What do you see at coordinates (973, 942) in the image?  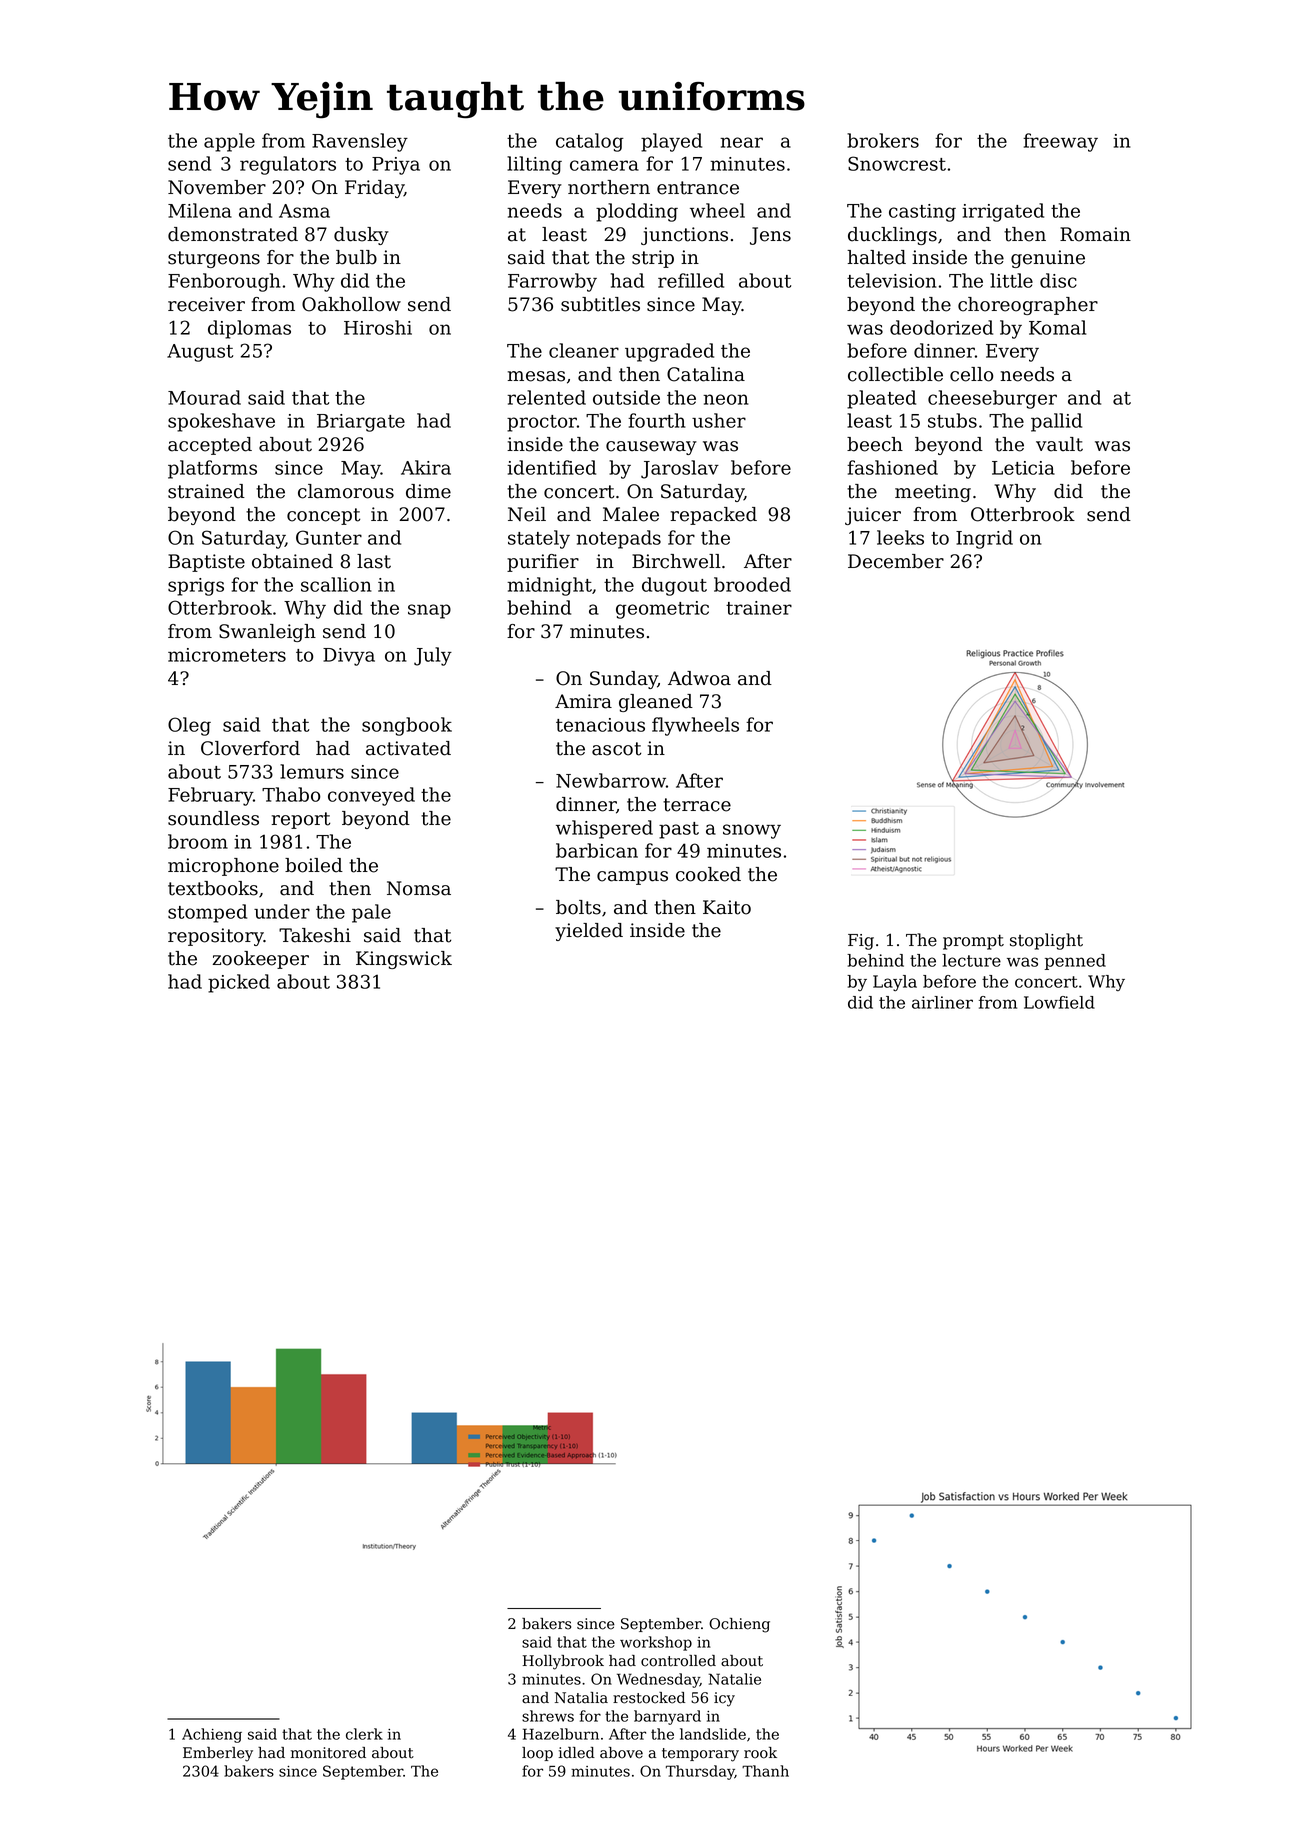 I see `prompt` at bounding box center [973, 942].
